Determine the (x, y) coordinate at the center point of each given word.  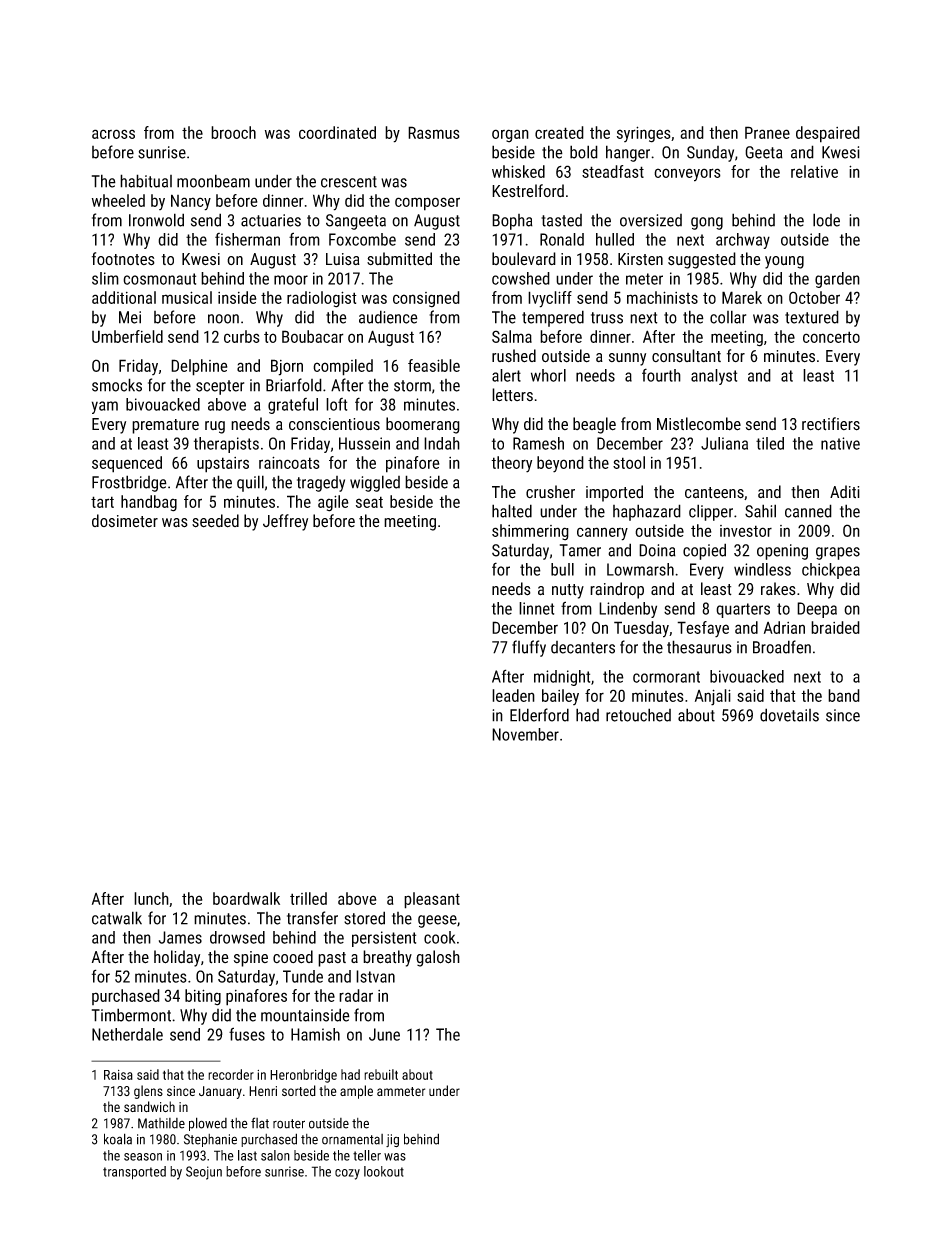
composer (427, 204)
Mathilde (161, 1123)
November (525, 734)
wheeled (118, 200)
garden (837, 280)
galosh (438, 958)
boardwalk (246, 898)
